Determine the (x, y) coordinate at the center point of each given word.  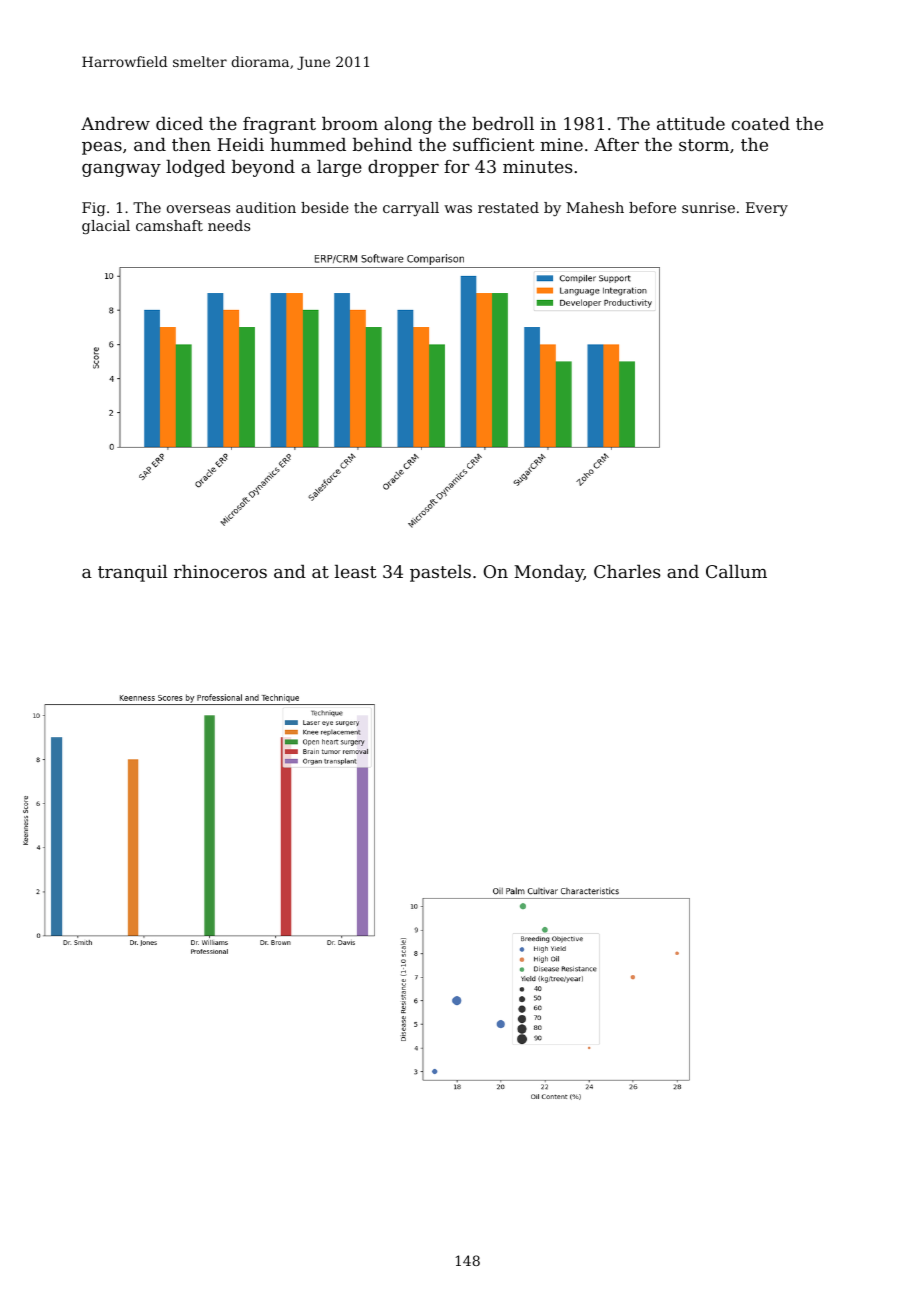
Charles (627, 571)
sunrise (708, 207)
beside (325, 207)
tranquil (133, 573)
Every (767, 209)
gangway (121, 170)
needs (229, 225)
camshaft (169, 225)
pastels (440, 573)
